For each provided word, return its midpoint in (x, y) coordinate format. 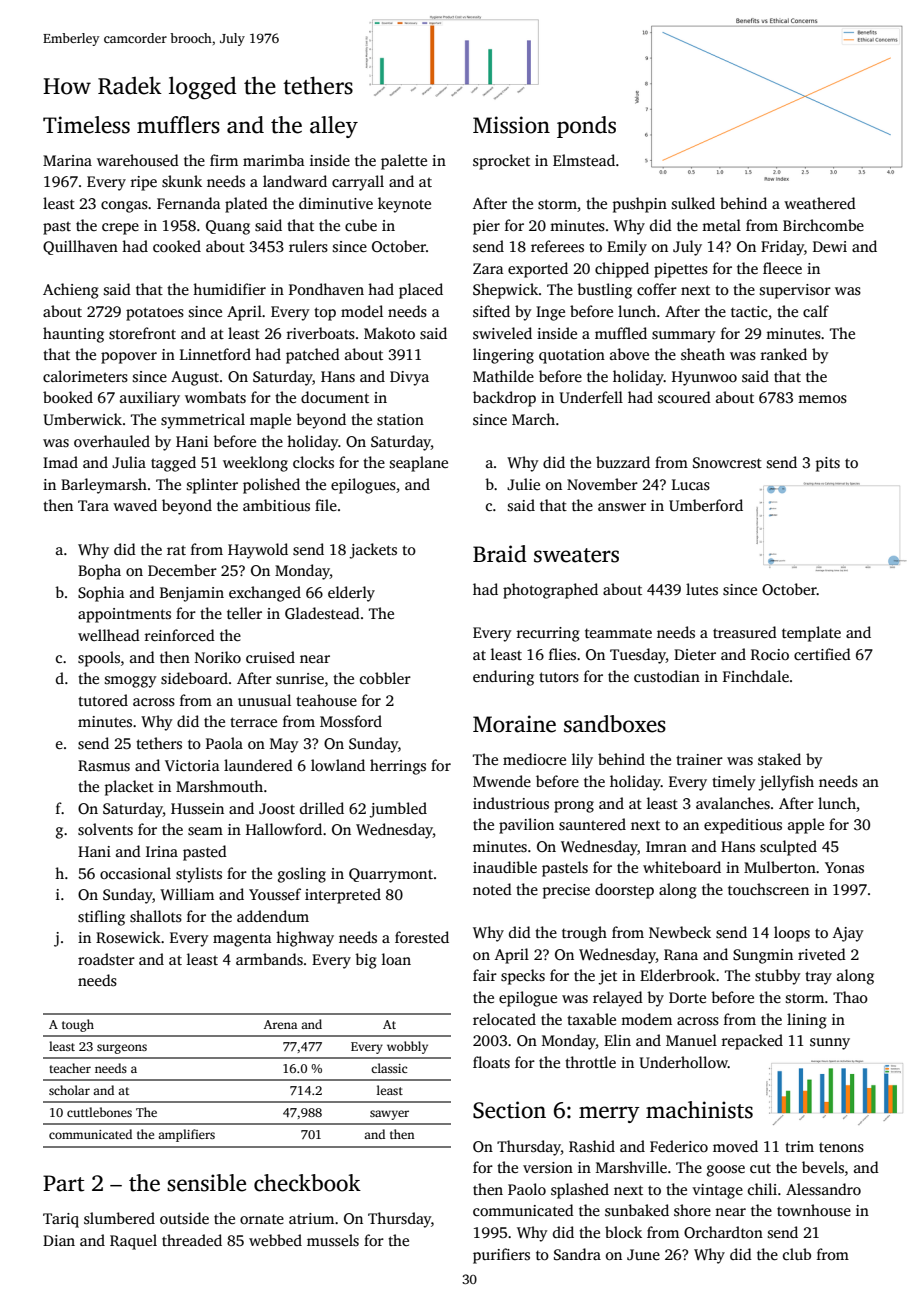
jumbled (398, 810)
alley (334, 127)
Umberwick (82, 419)
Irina (162, 851)
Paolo (527, 1189)
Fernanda (189, 203)
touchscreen (768, 889)
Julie (523, 484)
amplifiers (186, 1135)
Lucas (691, 485)
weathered (820, 203)
